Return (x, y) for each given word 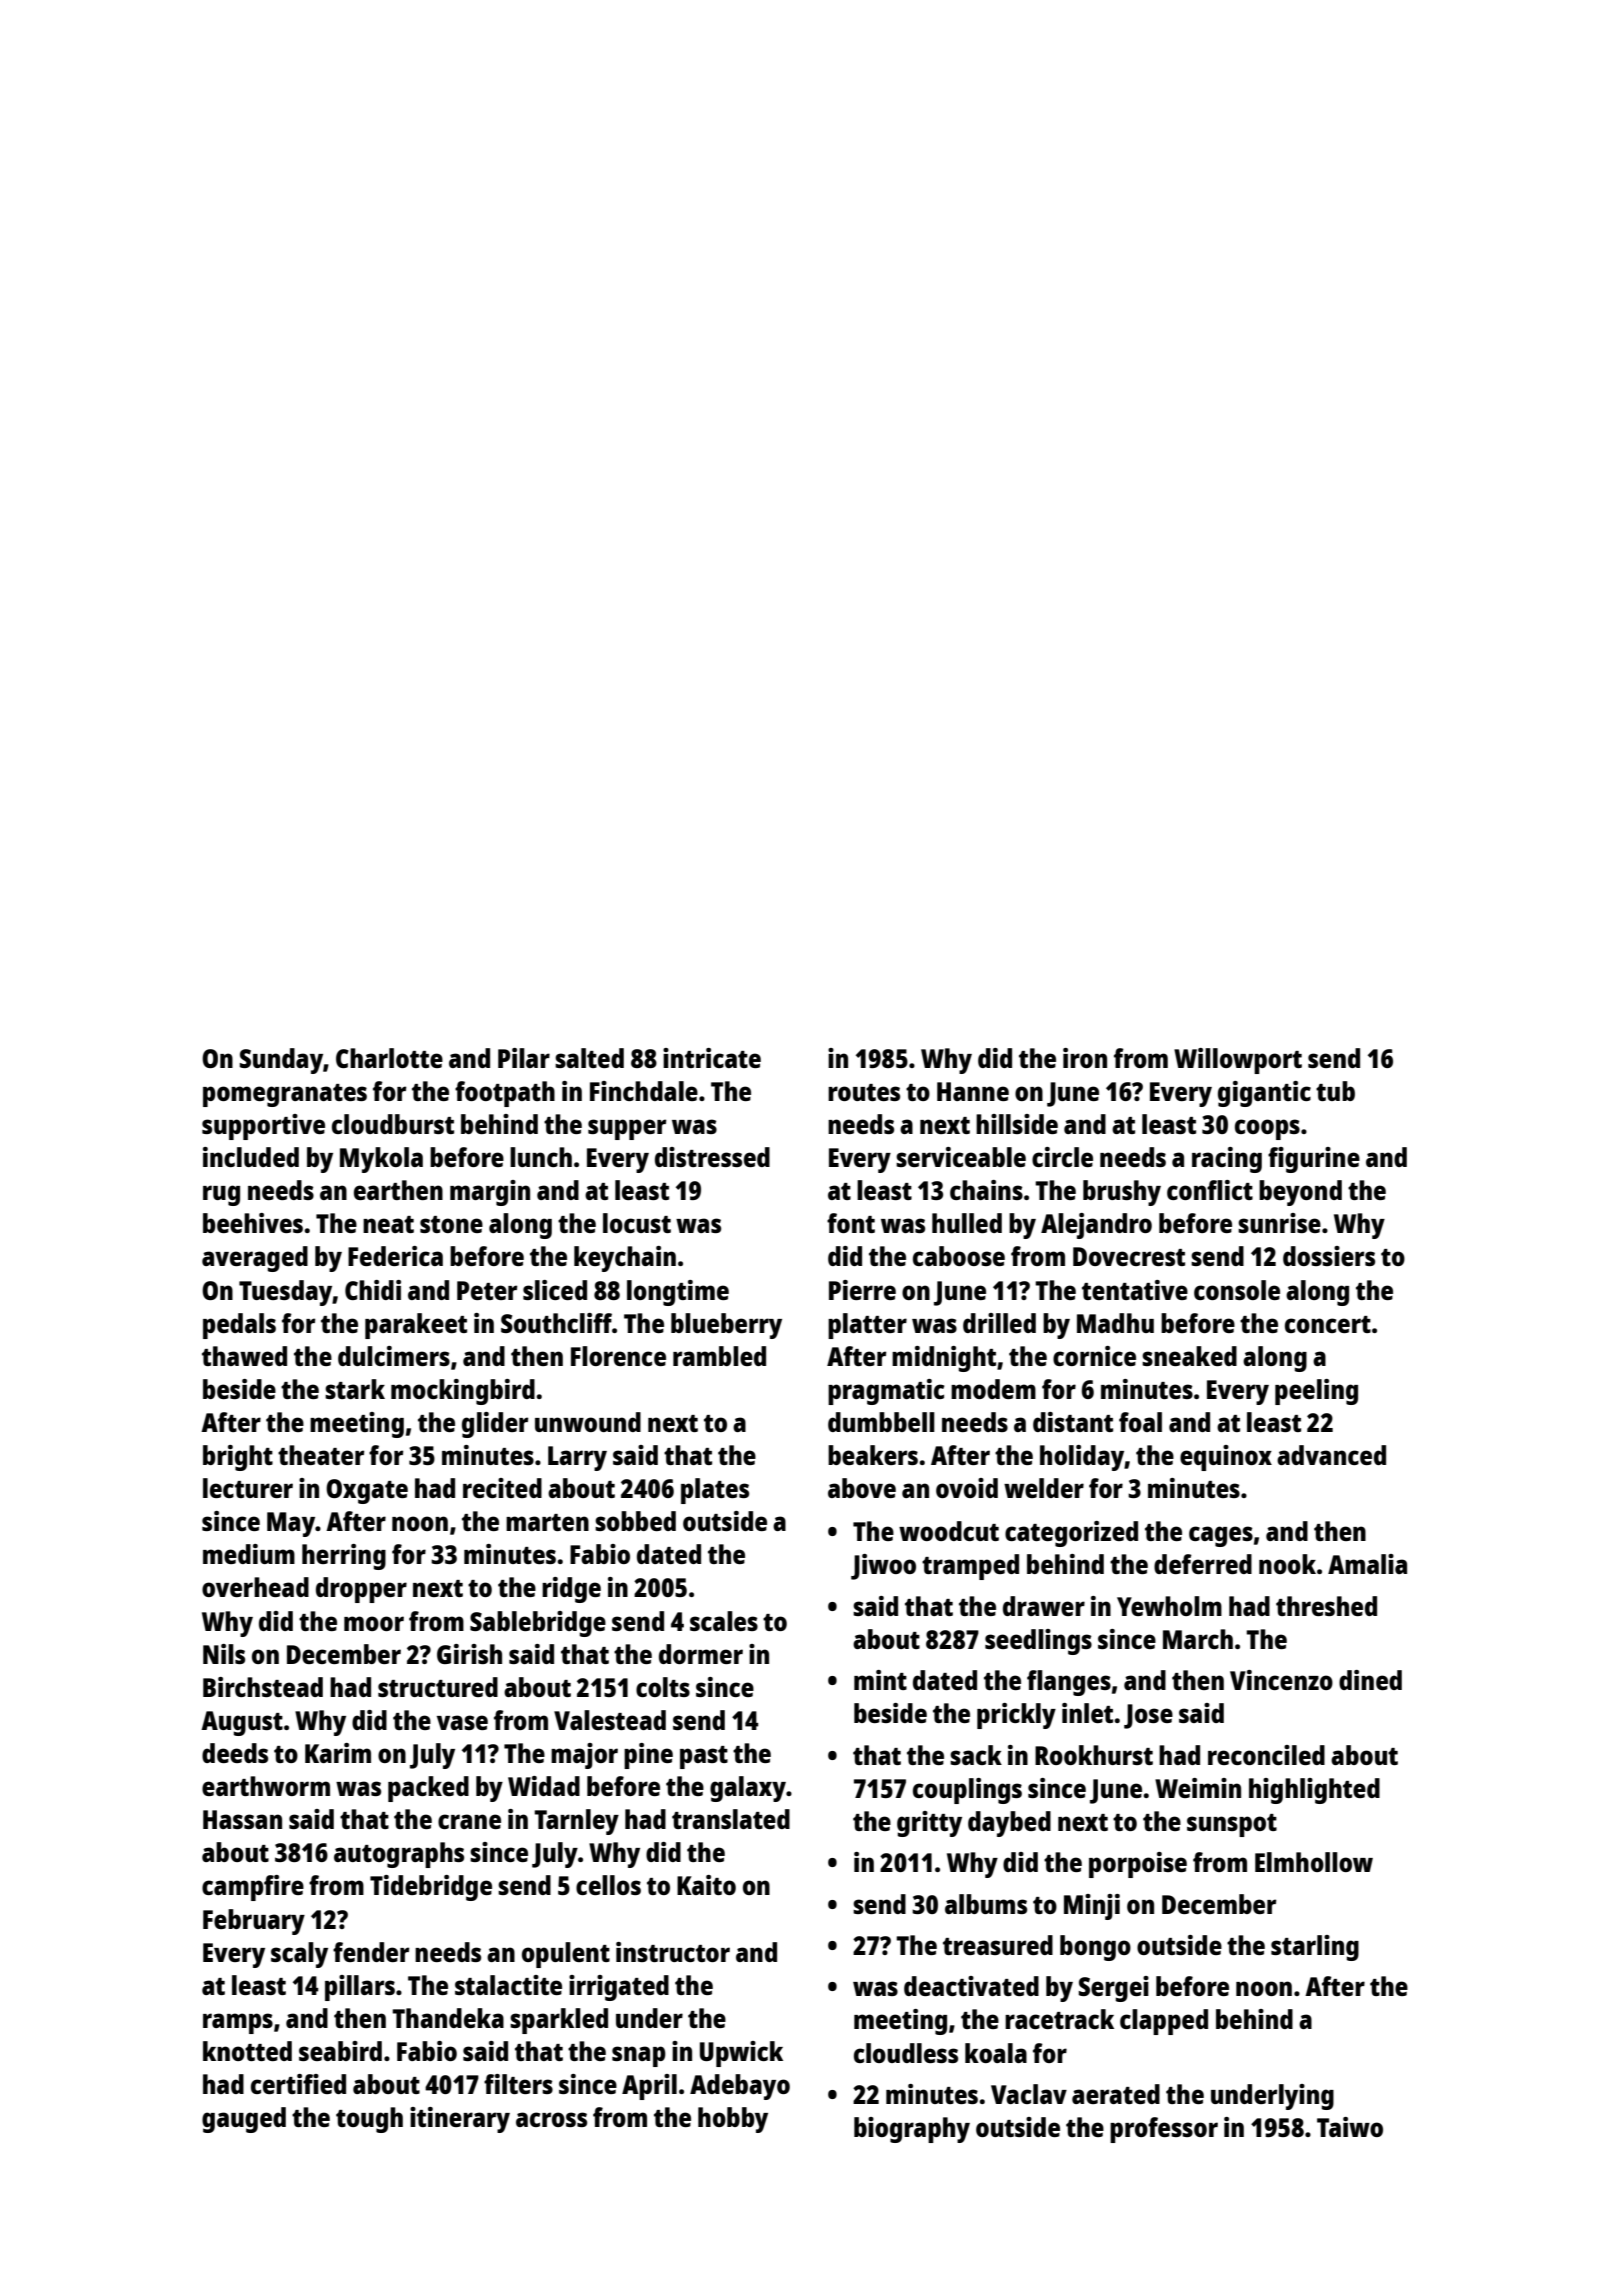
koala (996, 2053)
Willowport (1238, 1061)
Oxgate (367, 1491)
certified (298, 2084)
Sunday (281, 1061)
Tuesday (286, 1293)
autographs (399, 1855)
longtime (678, 1293)
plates (715, 1491)
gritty (929, 1824)
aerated (1116, 2094)
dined (1370, 1680)
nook (1287, 1564)
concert (1328, 1324)
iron (1085, 1058)
